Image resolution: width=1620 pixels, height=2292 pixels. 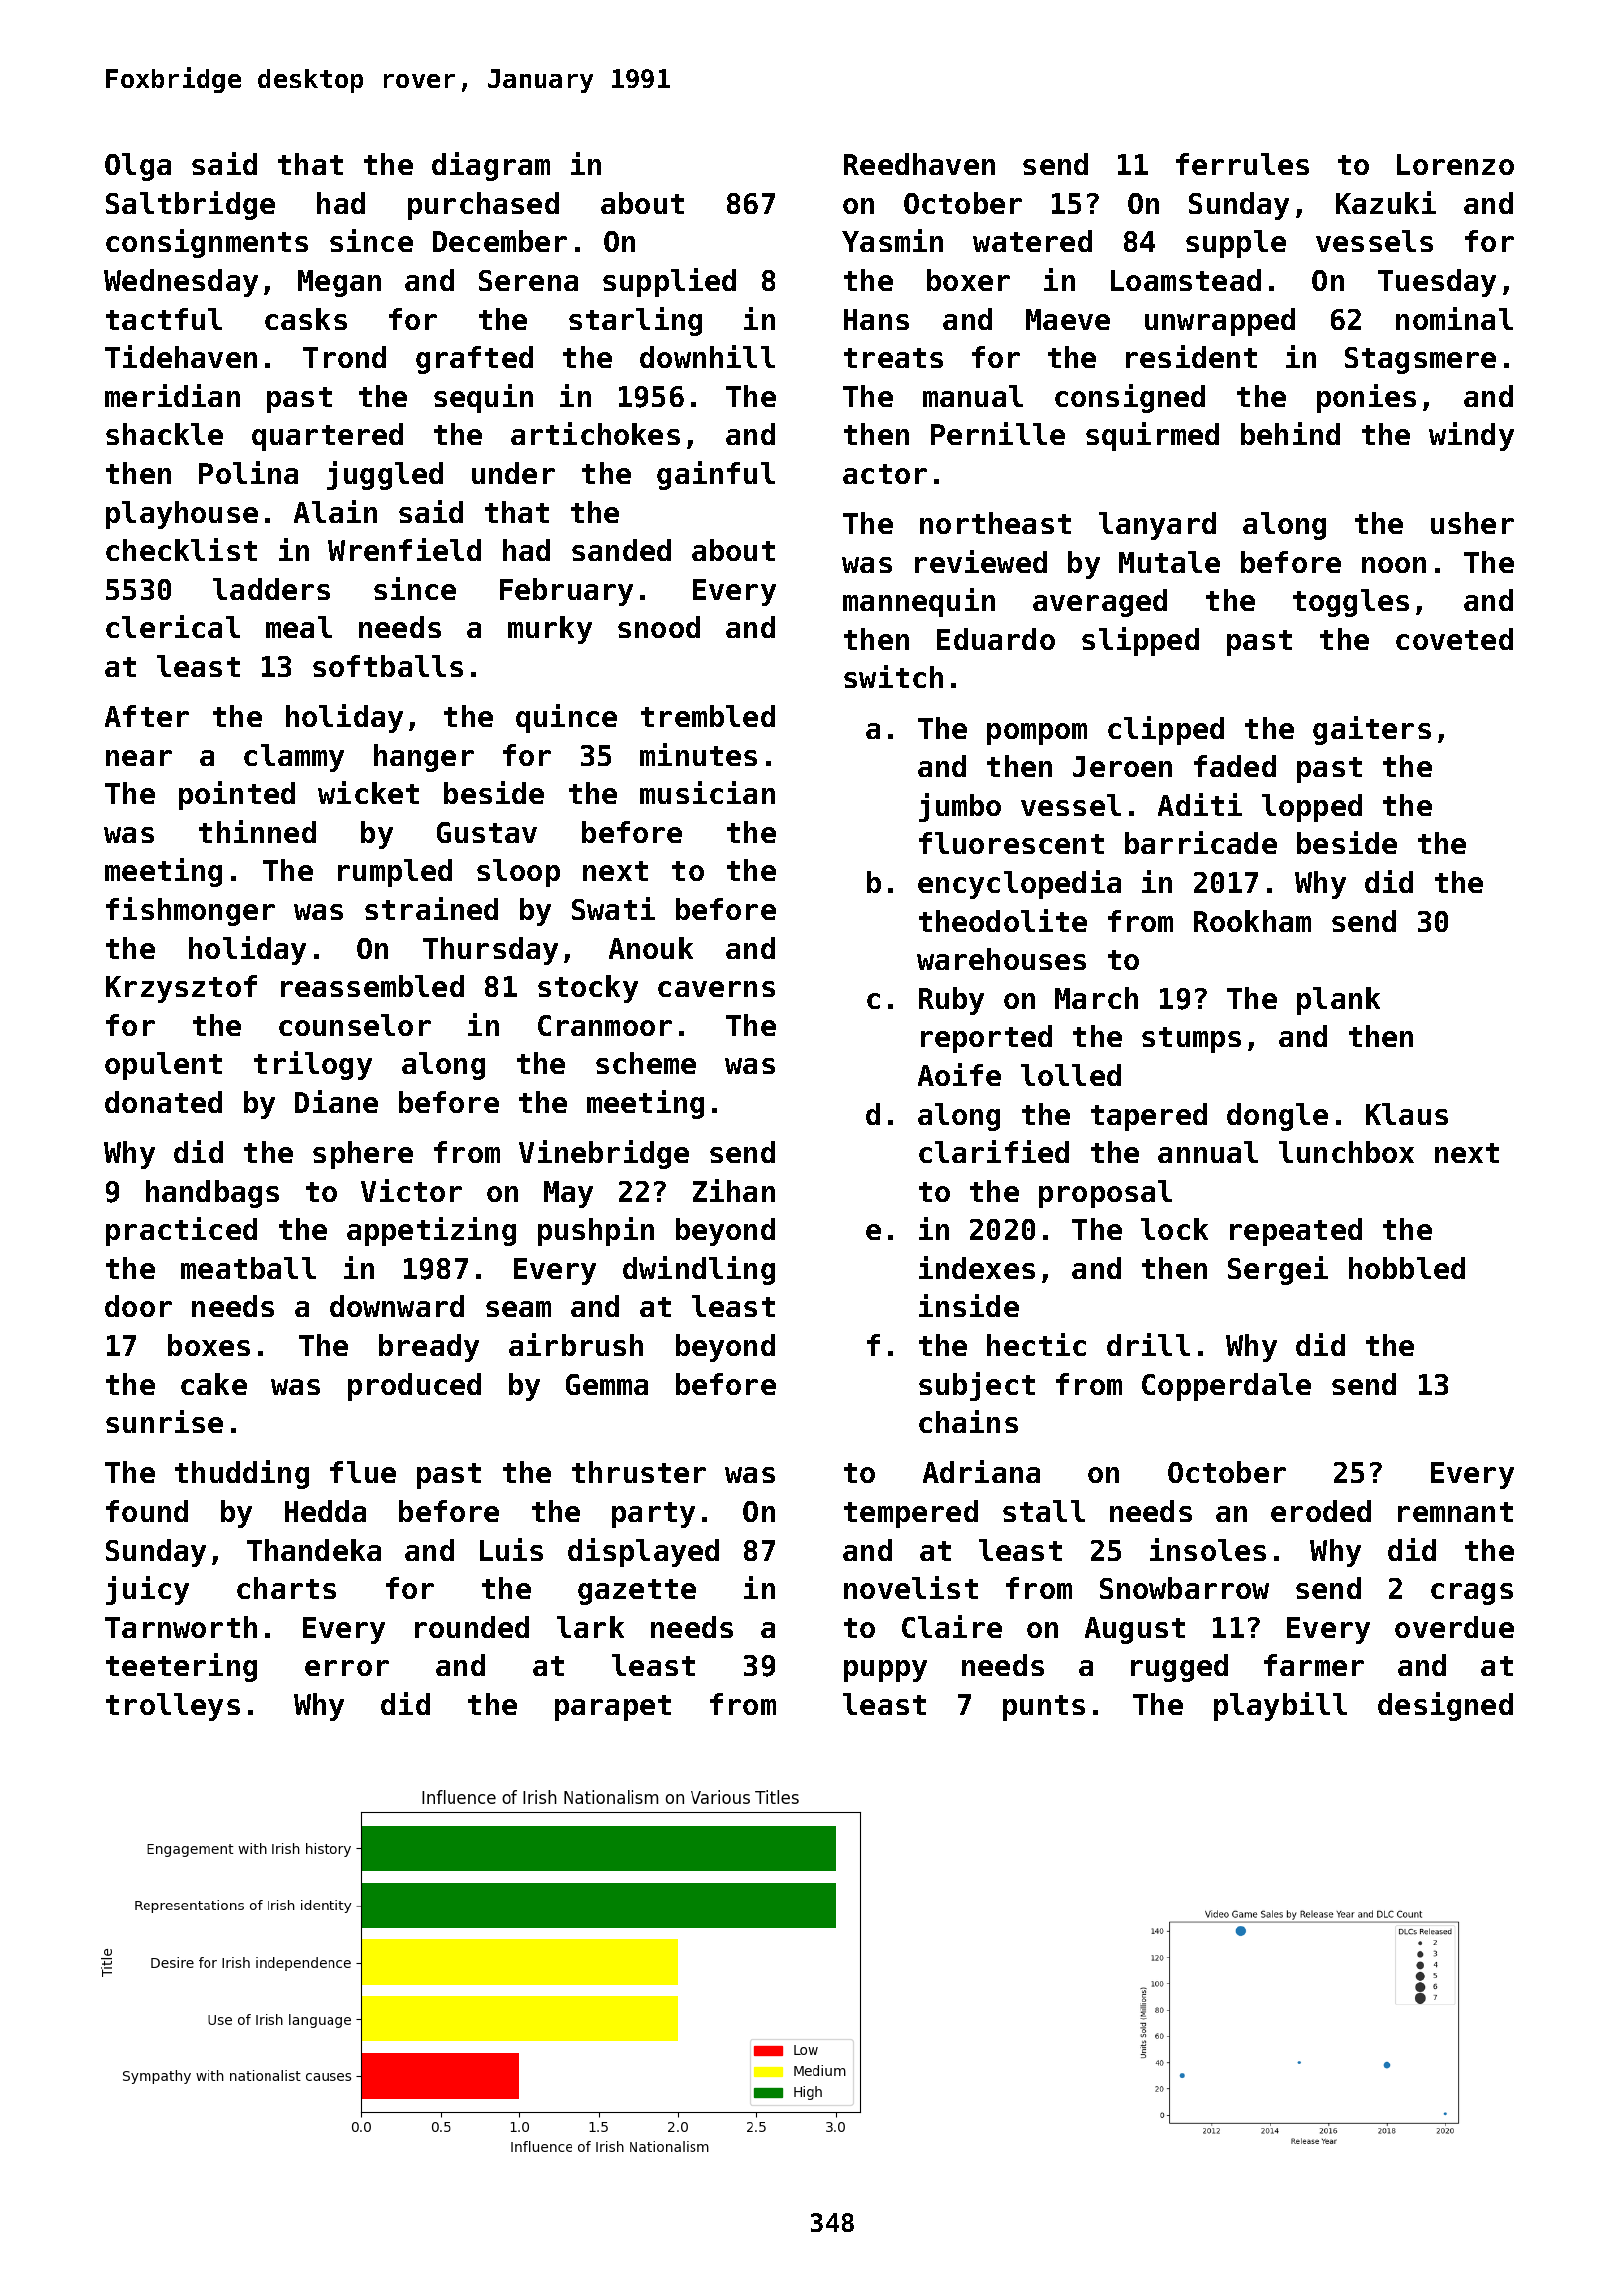 I want to click on Vinebridge, so click(x=604, y=1154).
